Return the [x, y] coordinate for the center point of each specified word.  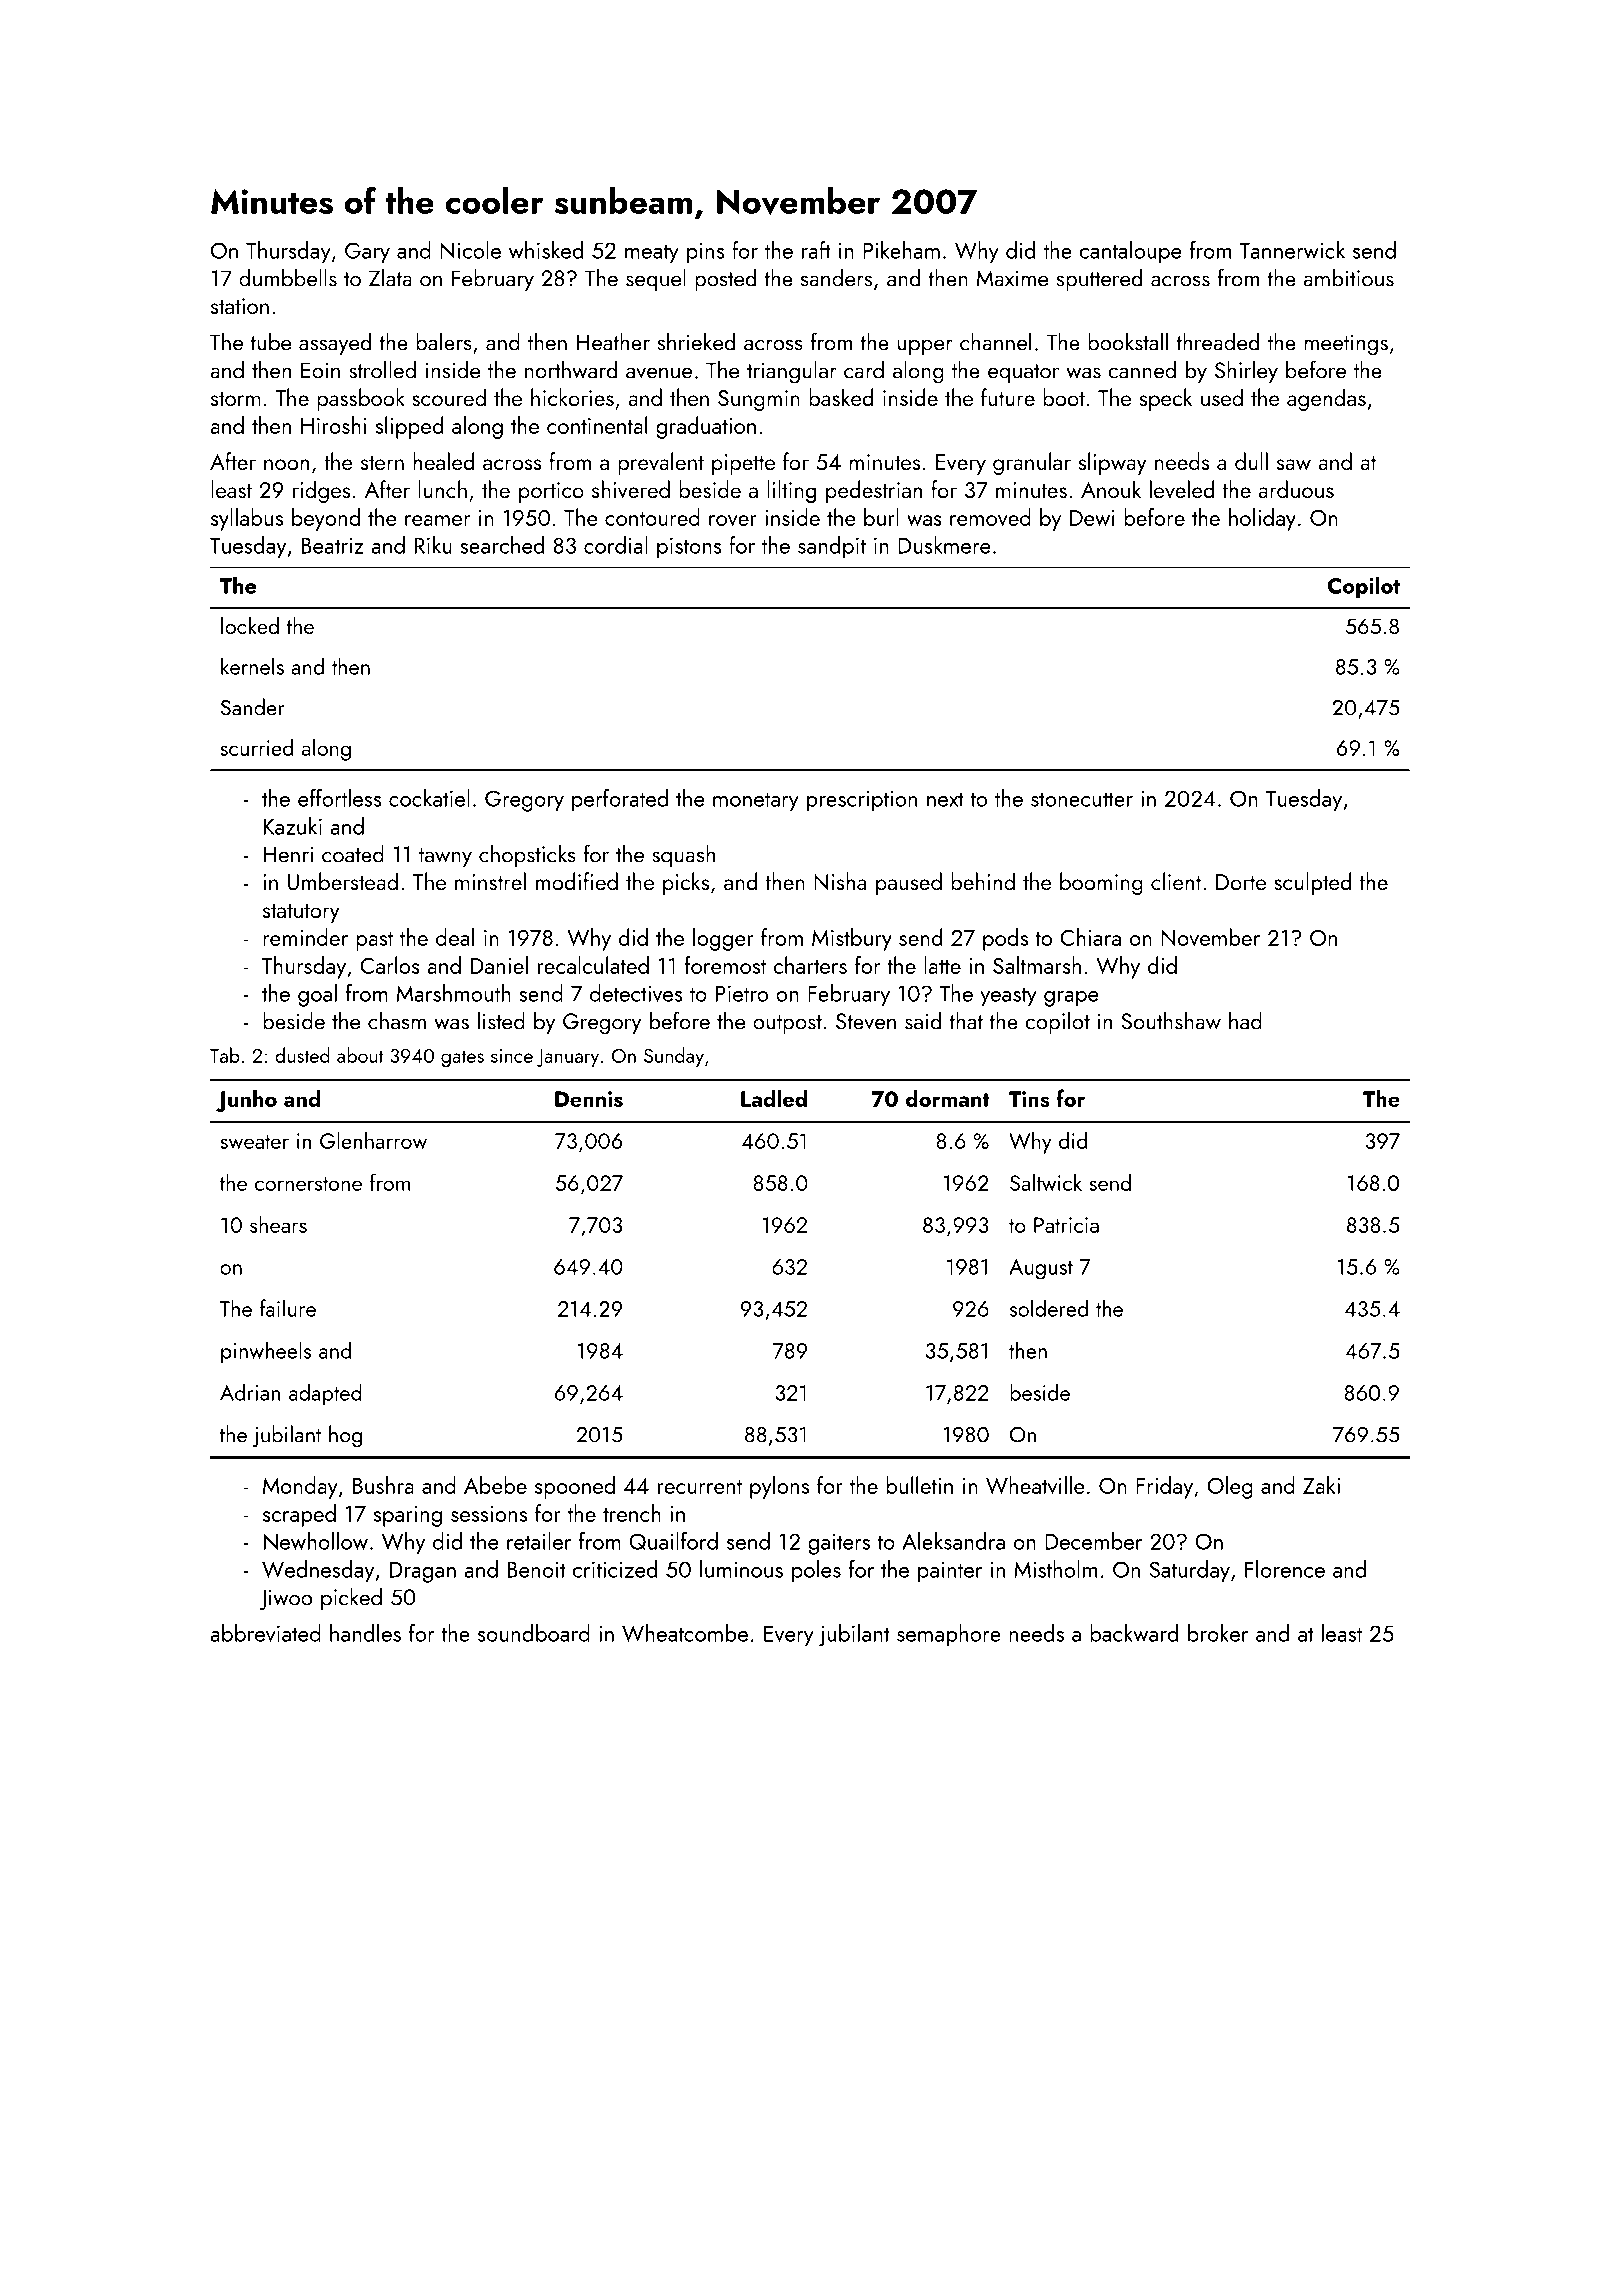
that [966, 1020]
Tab [225, 1055]
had [1245, 1020]
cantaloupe [1130, 252]
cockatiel [429, 798]
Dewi [1092, 518]
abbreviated [265, 1633]
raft [816, 250]
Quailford [673, 1541]
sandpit [832, 547]
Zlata [390, 277]
